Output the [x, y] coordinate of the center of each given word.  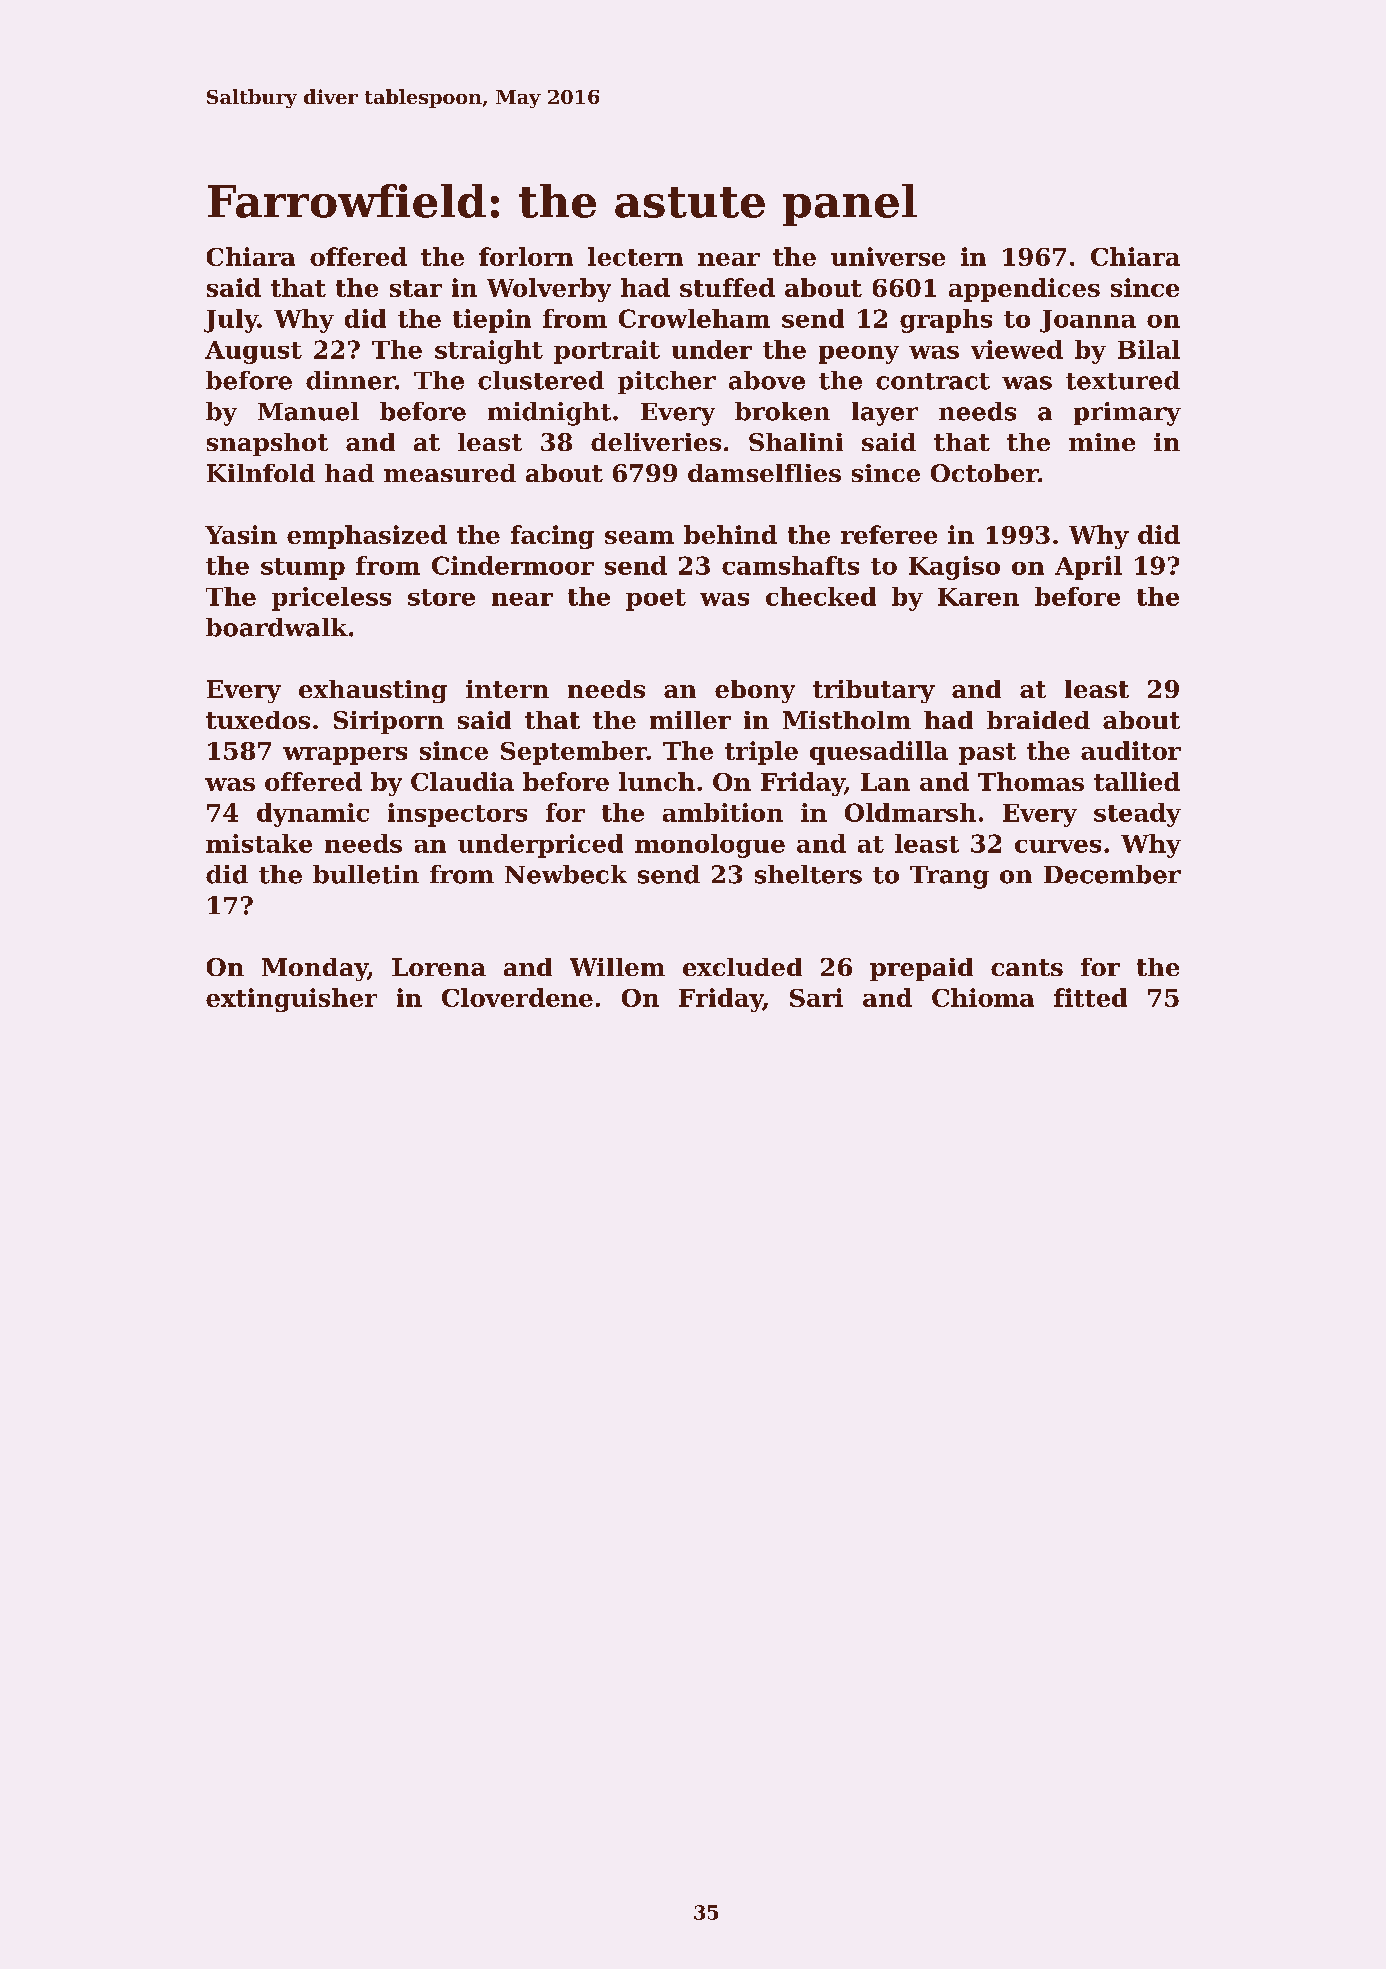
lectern [635, 256]
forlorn [526, 256]
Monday [315, 969]
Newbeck [566, 874]
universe [888, 256]
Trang [949, 877]
